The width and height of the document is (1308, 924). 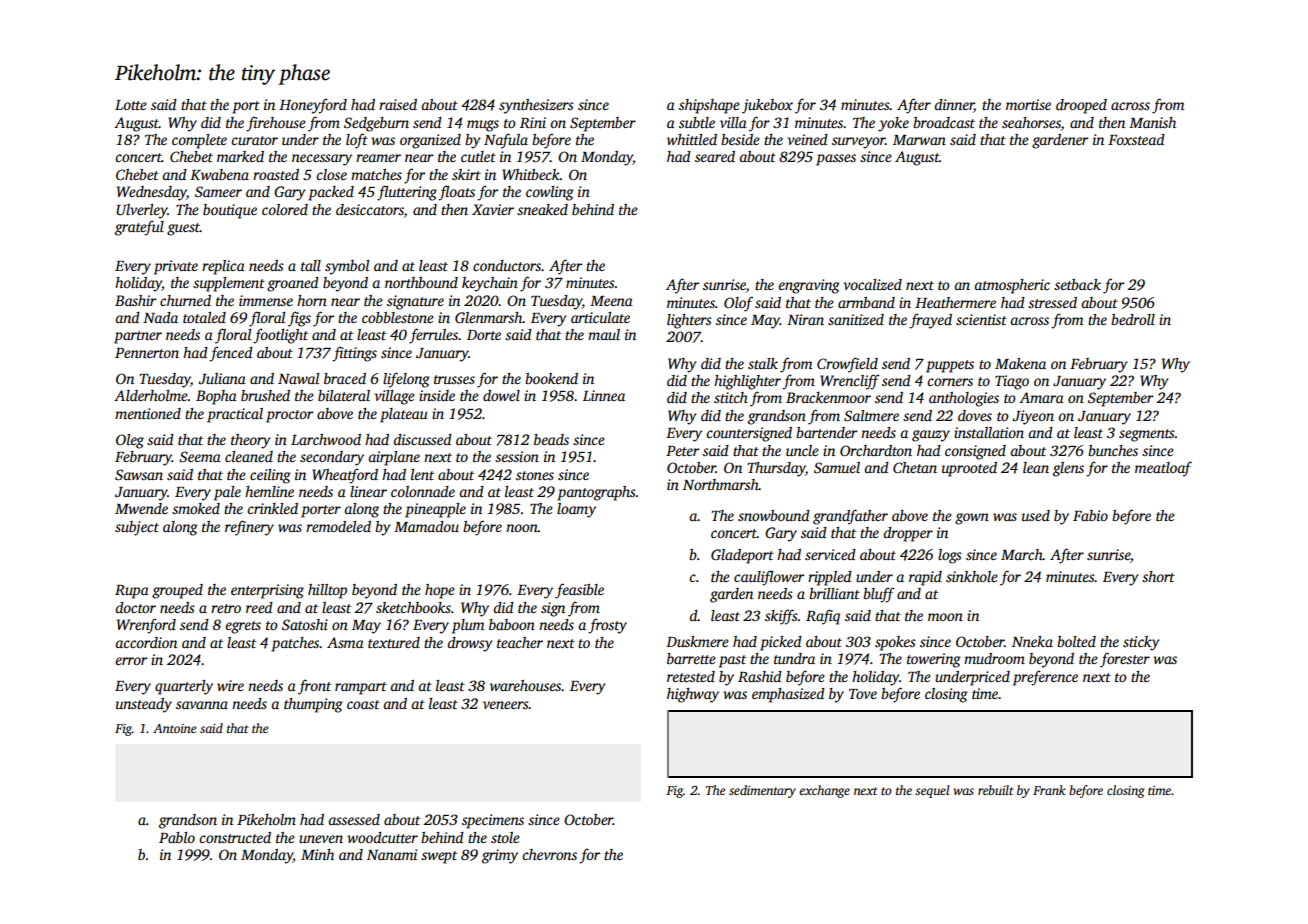 I want to click on Minh, so click(x=317, y=854).
